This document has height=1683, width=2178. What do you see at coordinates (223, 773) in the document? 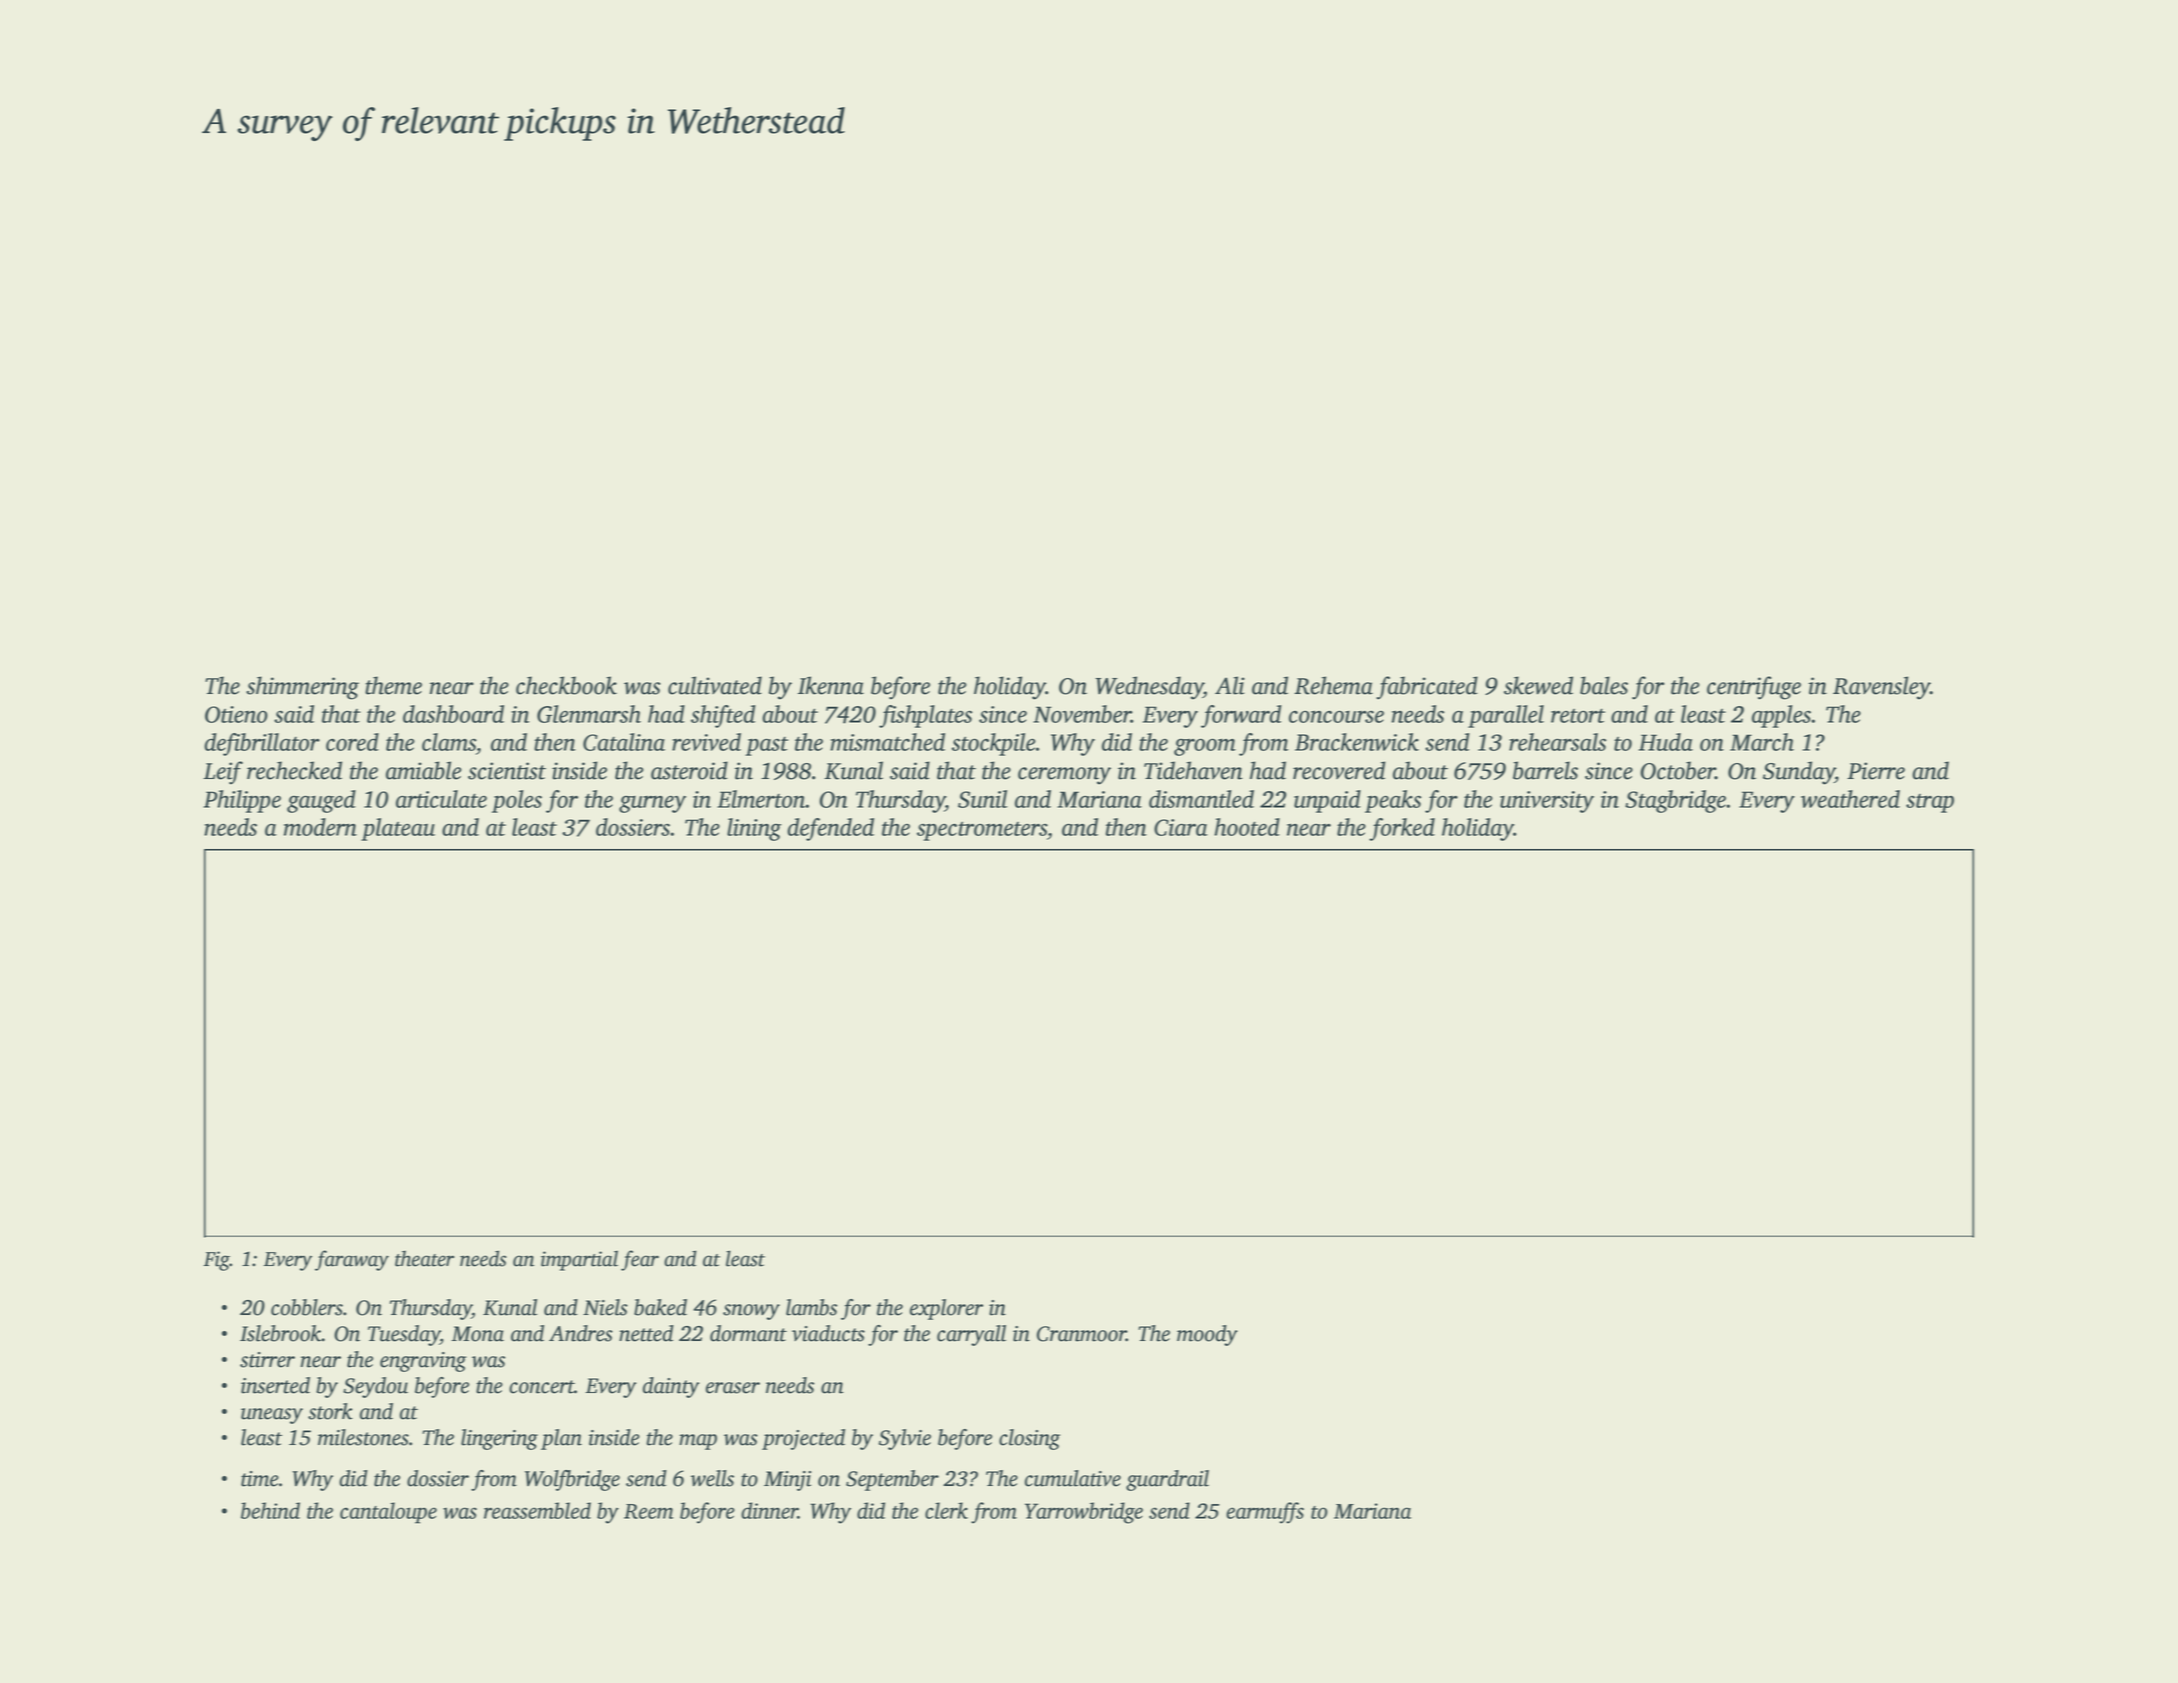
I see `Leif` at bounding box center [223, 773].
